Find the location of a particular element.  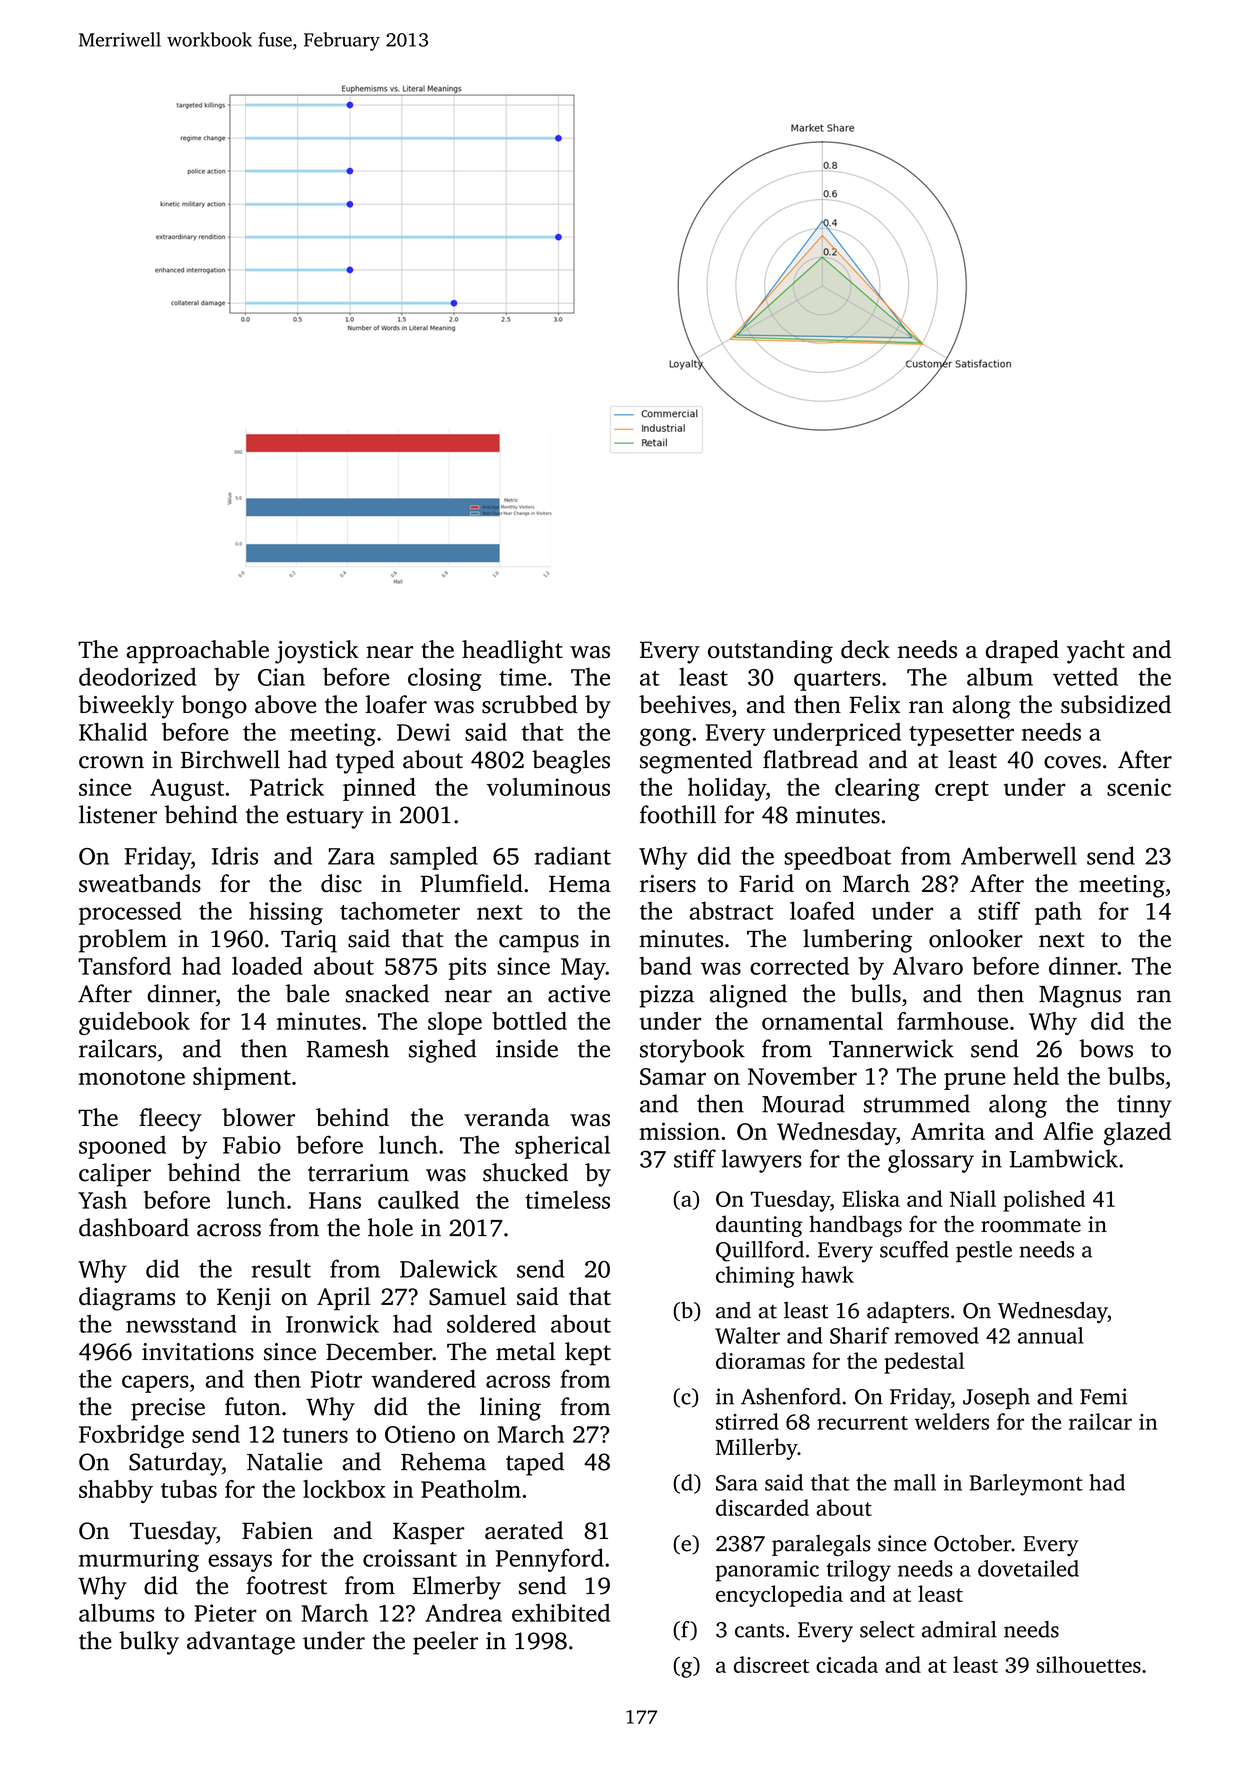

scenic is located at coordinates (1139, 787).
